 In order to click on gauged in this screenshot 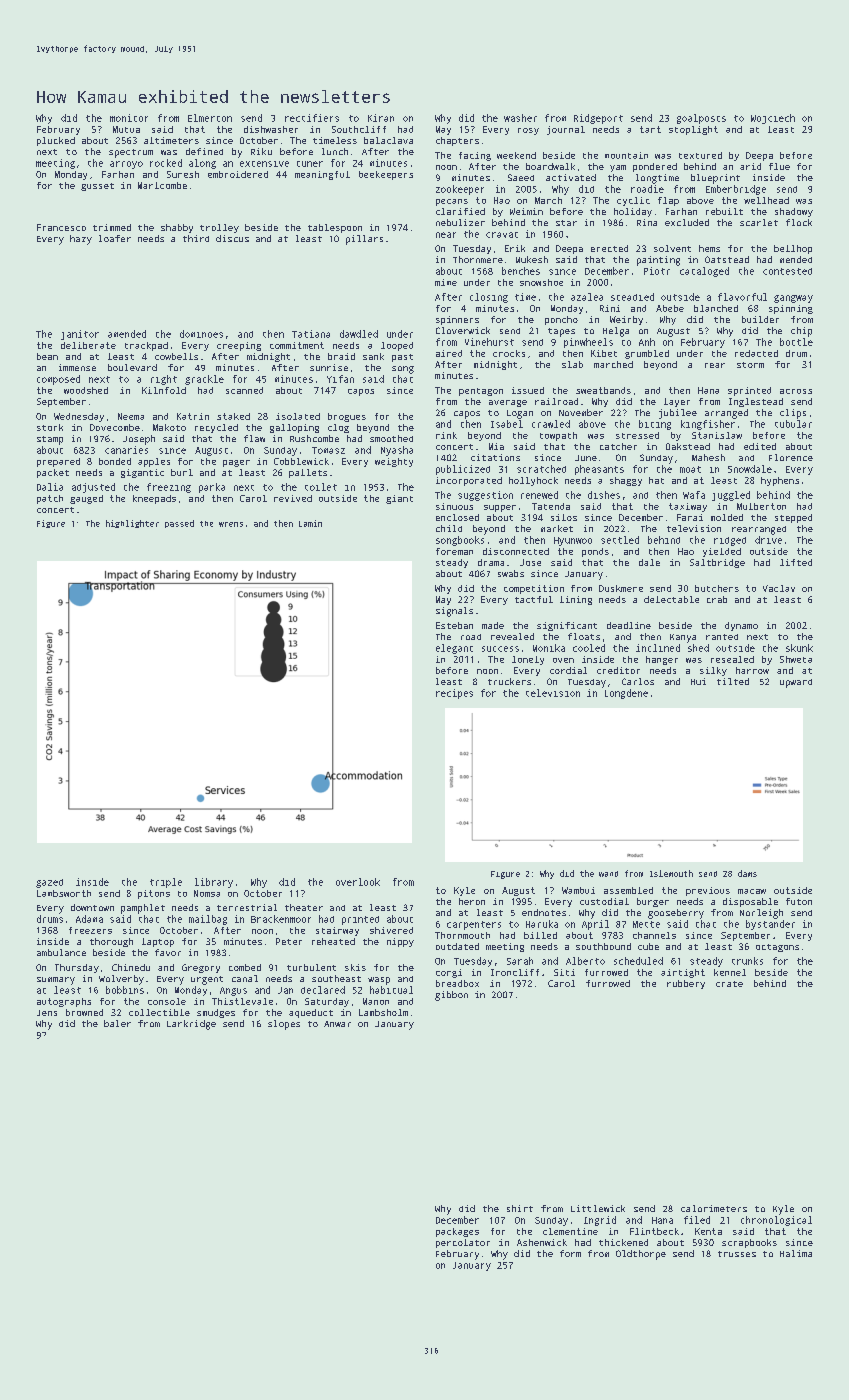, I will do `click(86, 499)`.
